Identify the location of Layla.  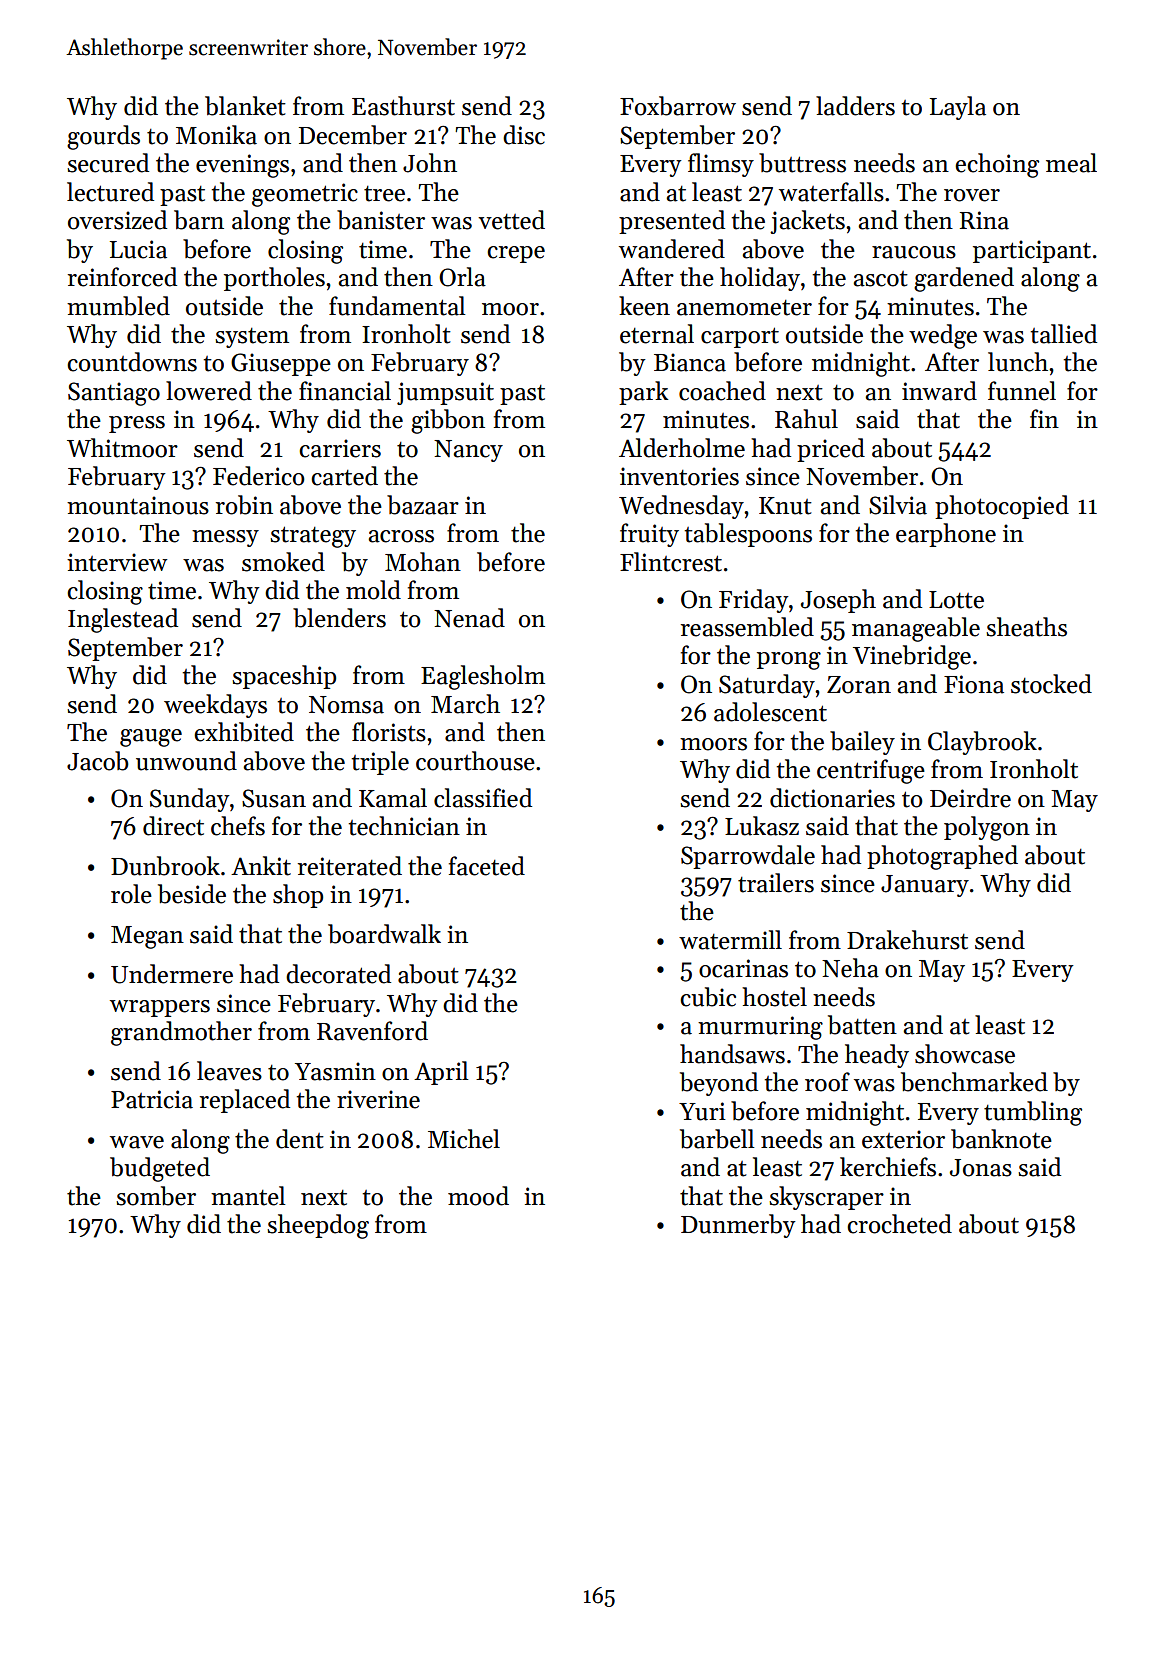
(958, 108).
